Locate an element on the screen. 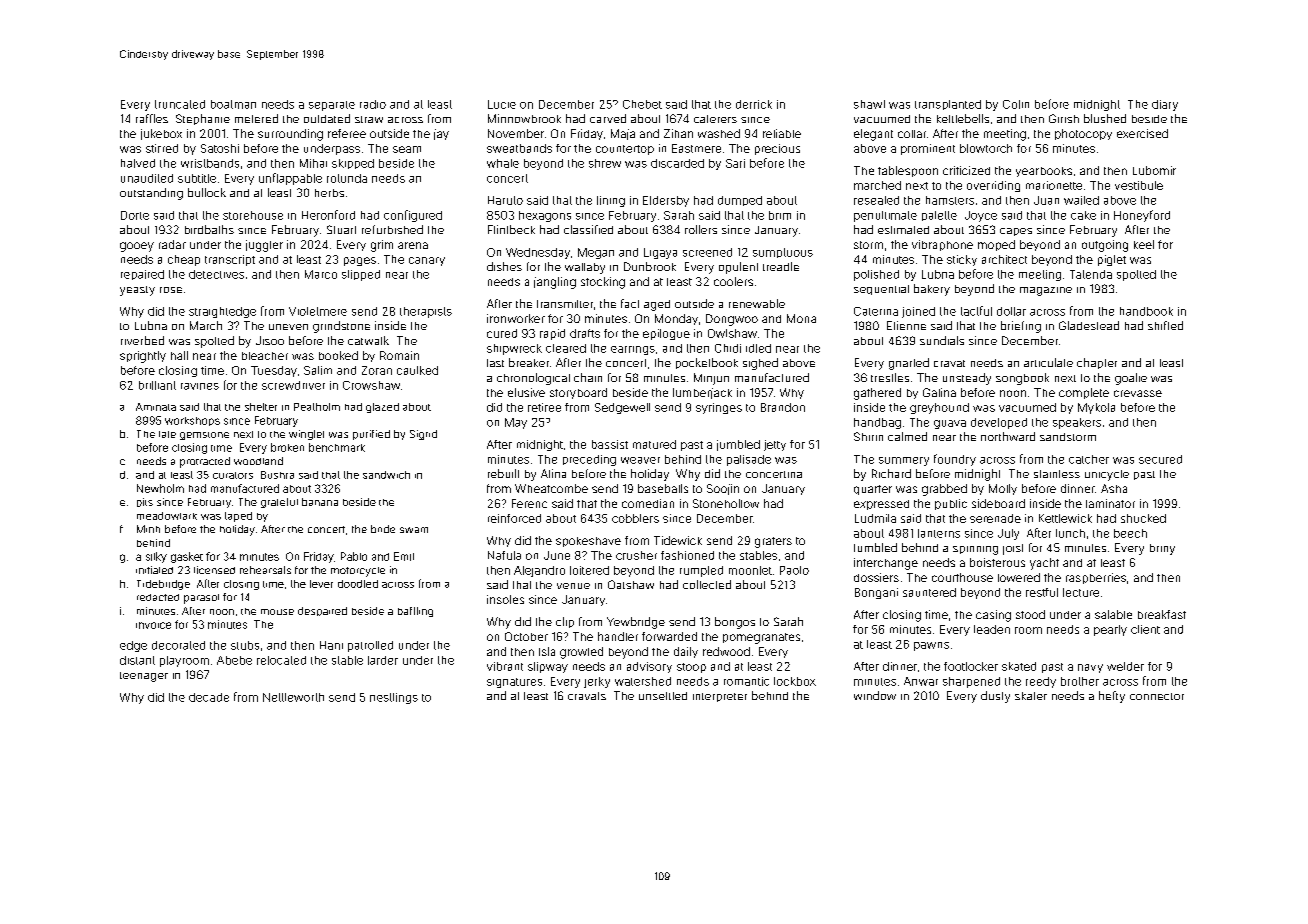 The width and height of the screenshot is (1308, 924). metered is located at coordinates (256, 118).
